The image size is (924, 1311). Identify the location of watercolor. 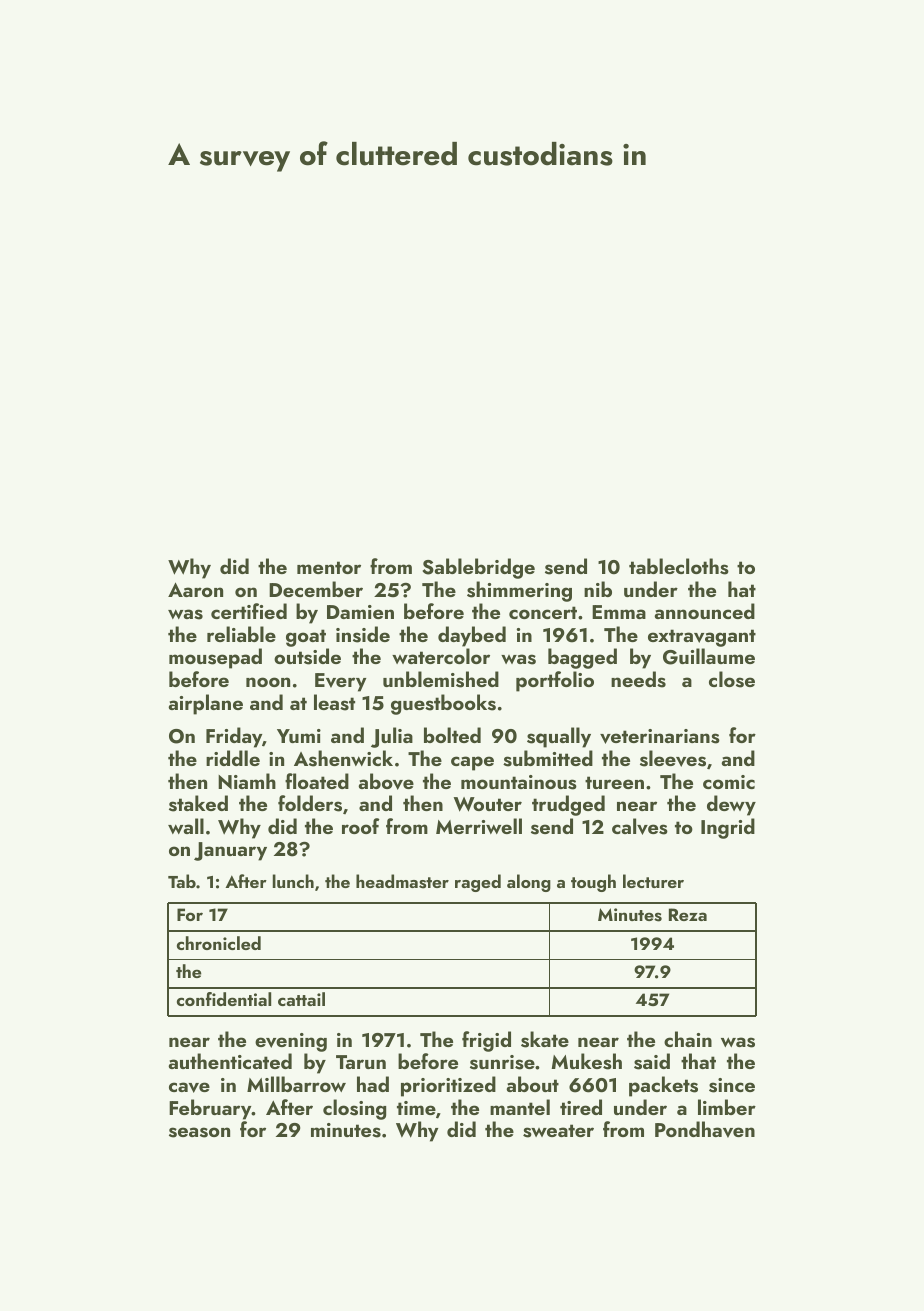
(441, 656).
